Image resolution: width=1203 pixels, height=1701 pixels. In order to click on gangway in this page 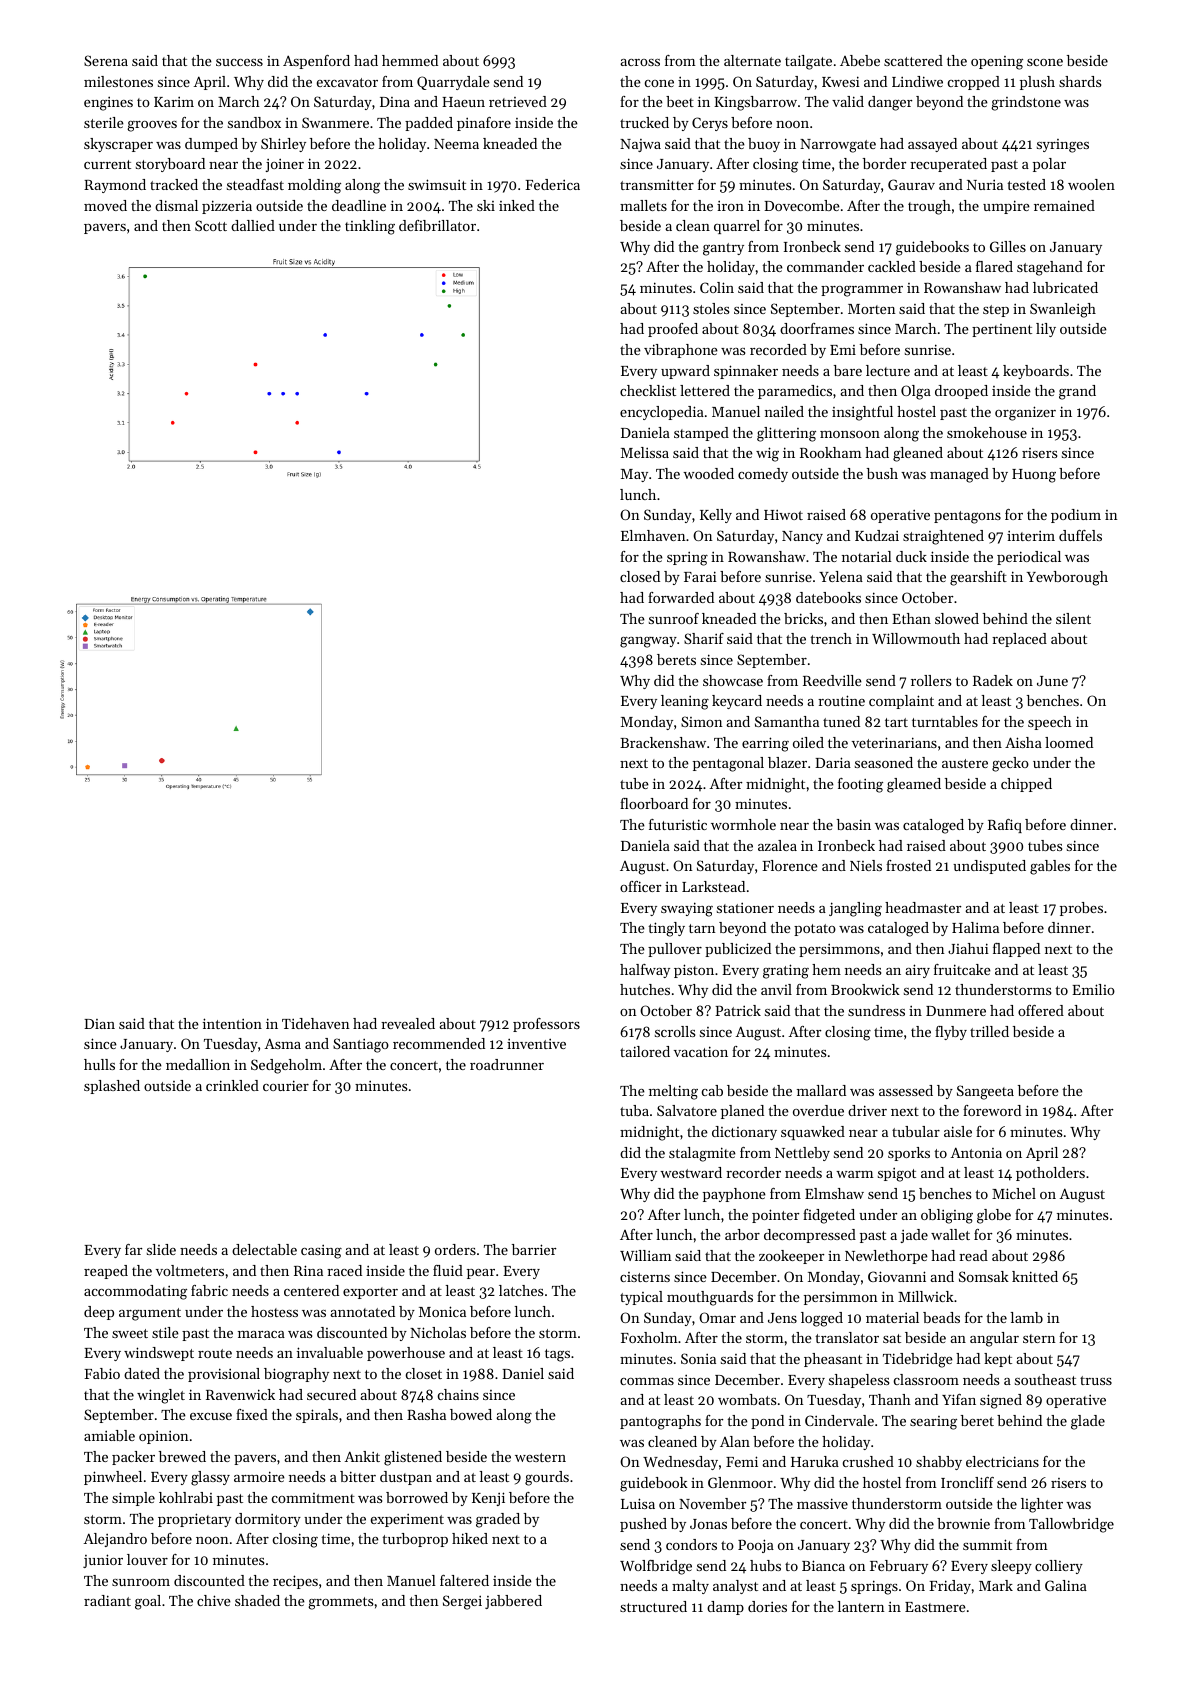, I will do `click(648, 642)`.
